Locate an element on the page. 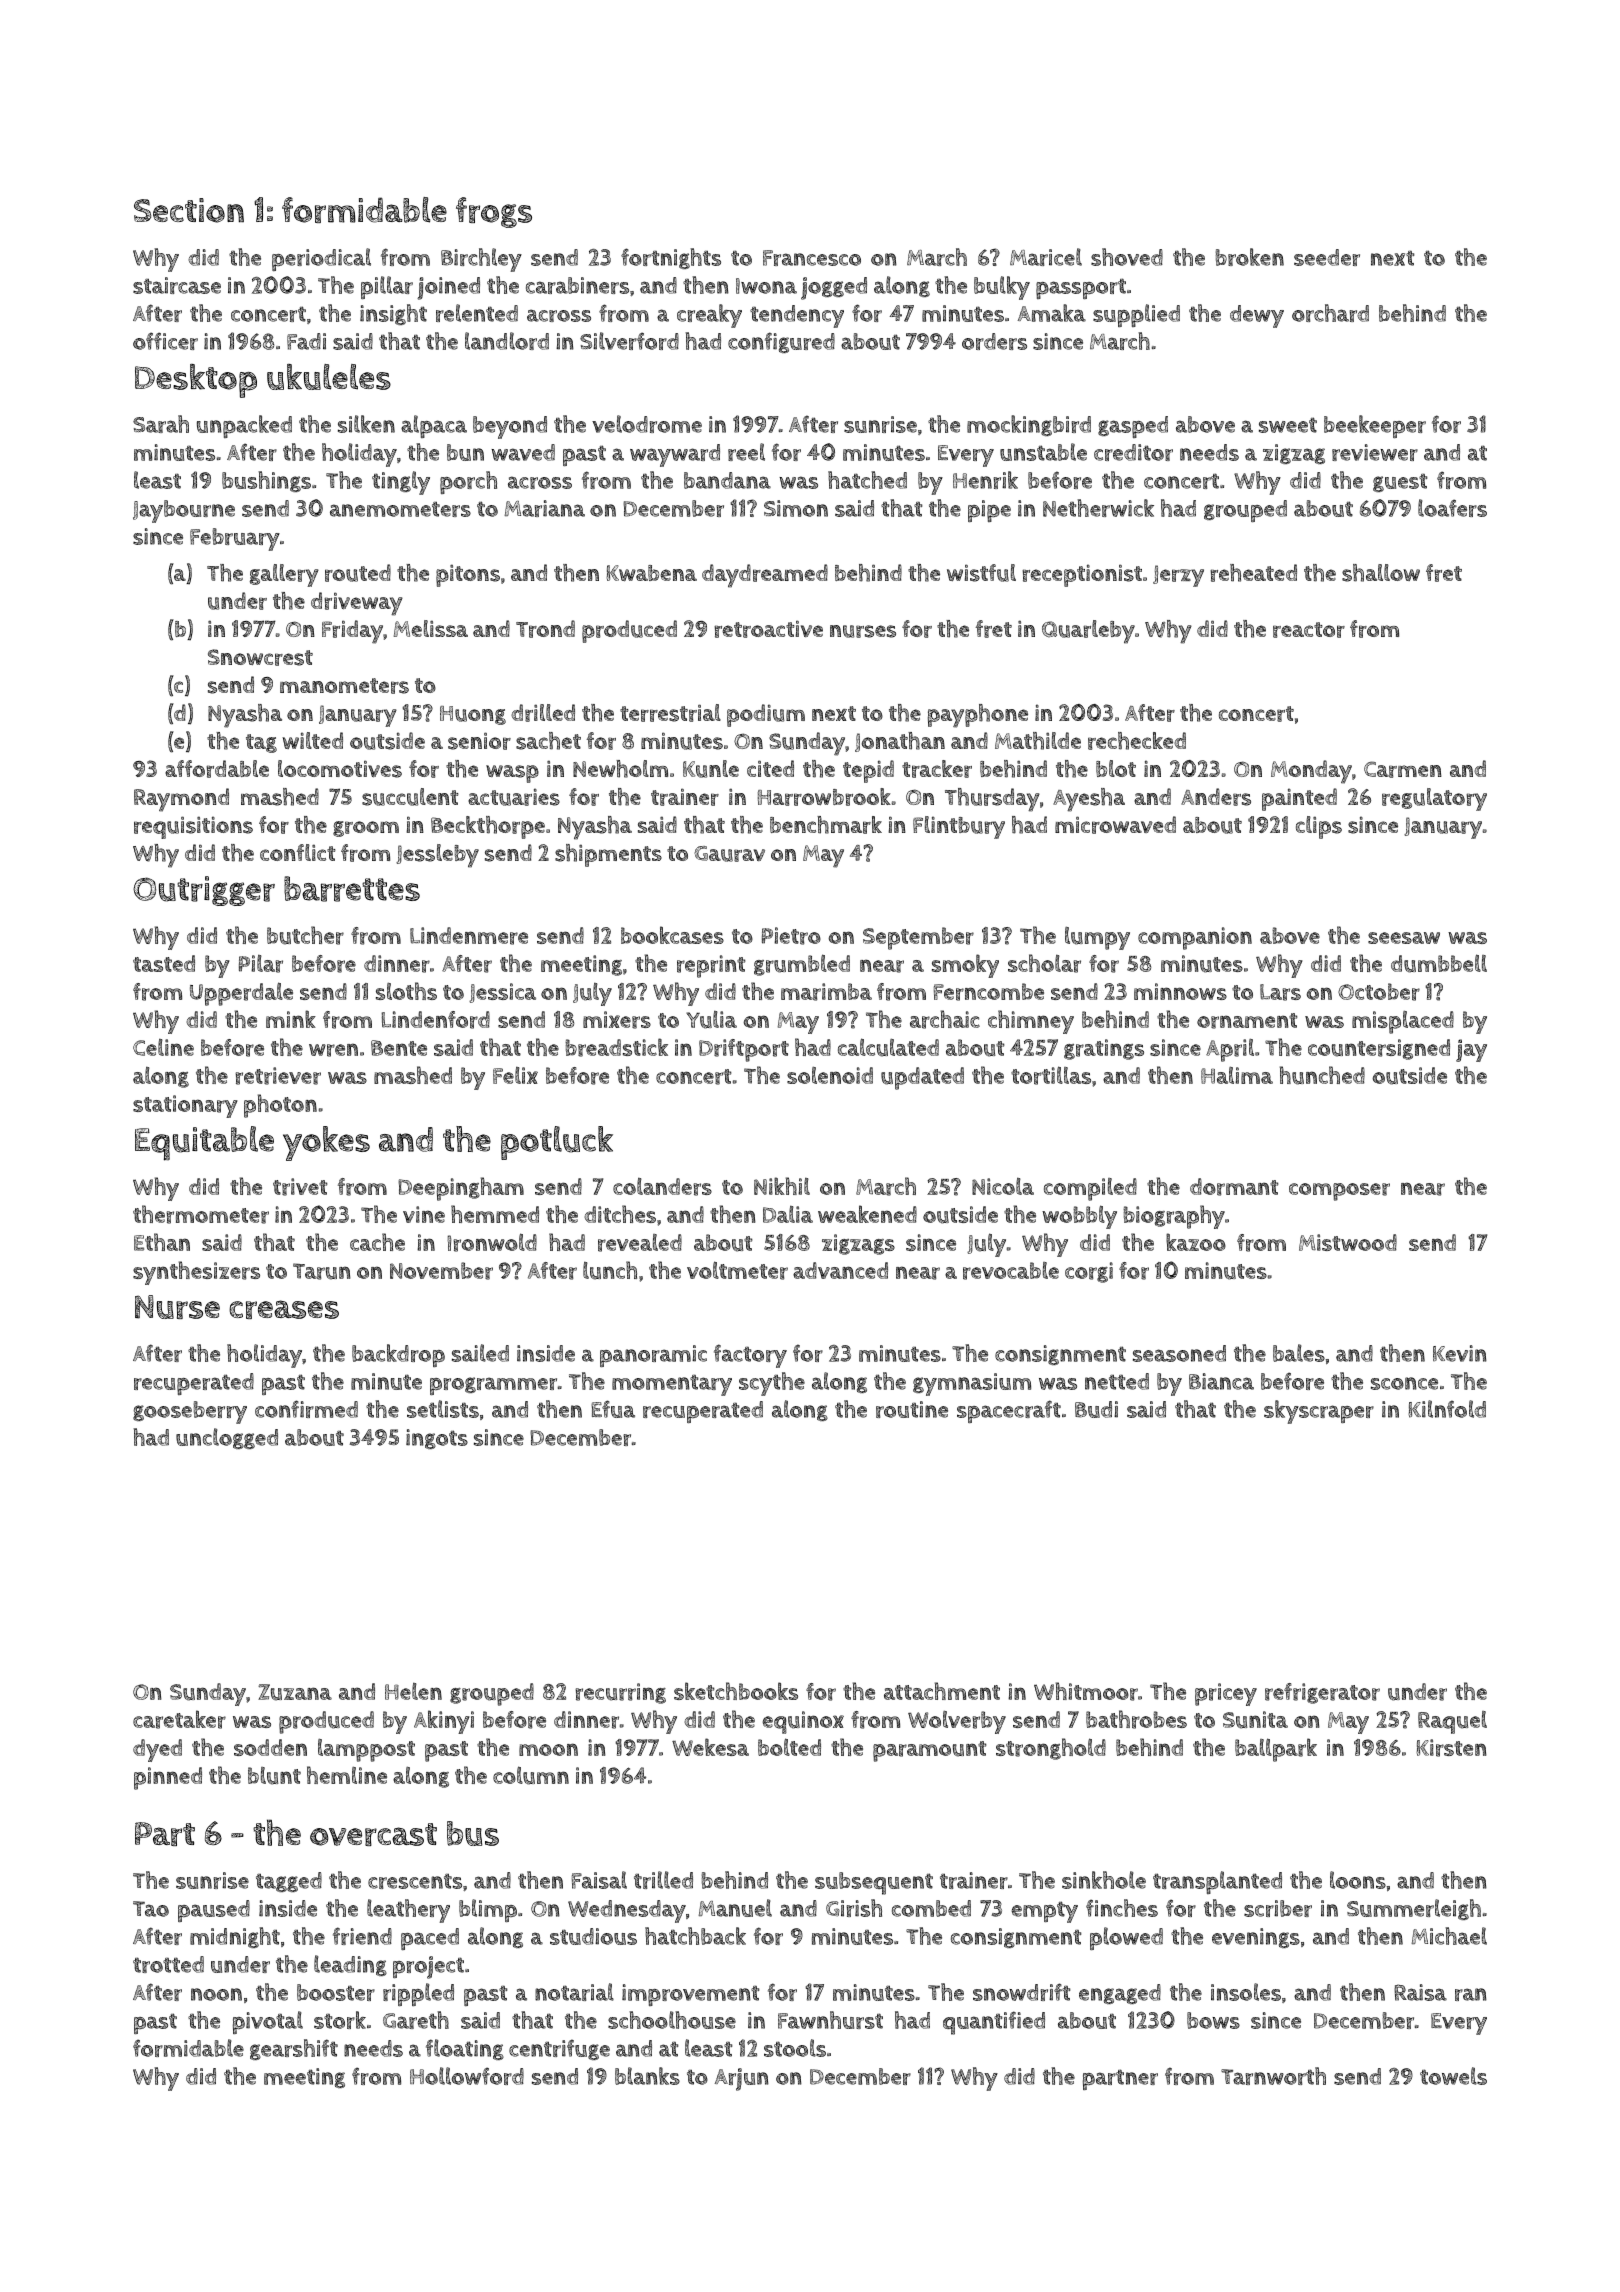 Image resolution: width=1620 pixels, height=2292 pixels. blanks is located at coordinates (647, 2076).
